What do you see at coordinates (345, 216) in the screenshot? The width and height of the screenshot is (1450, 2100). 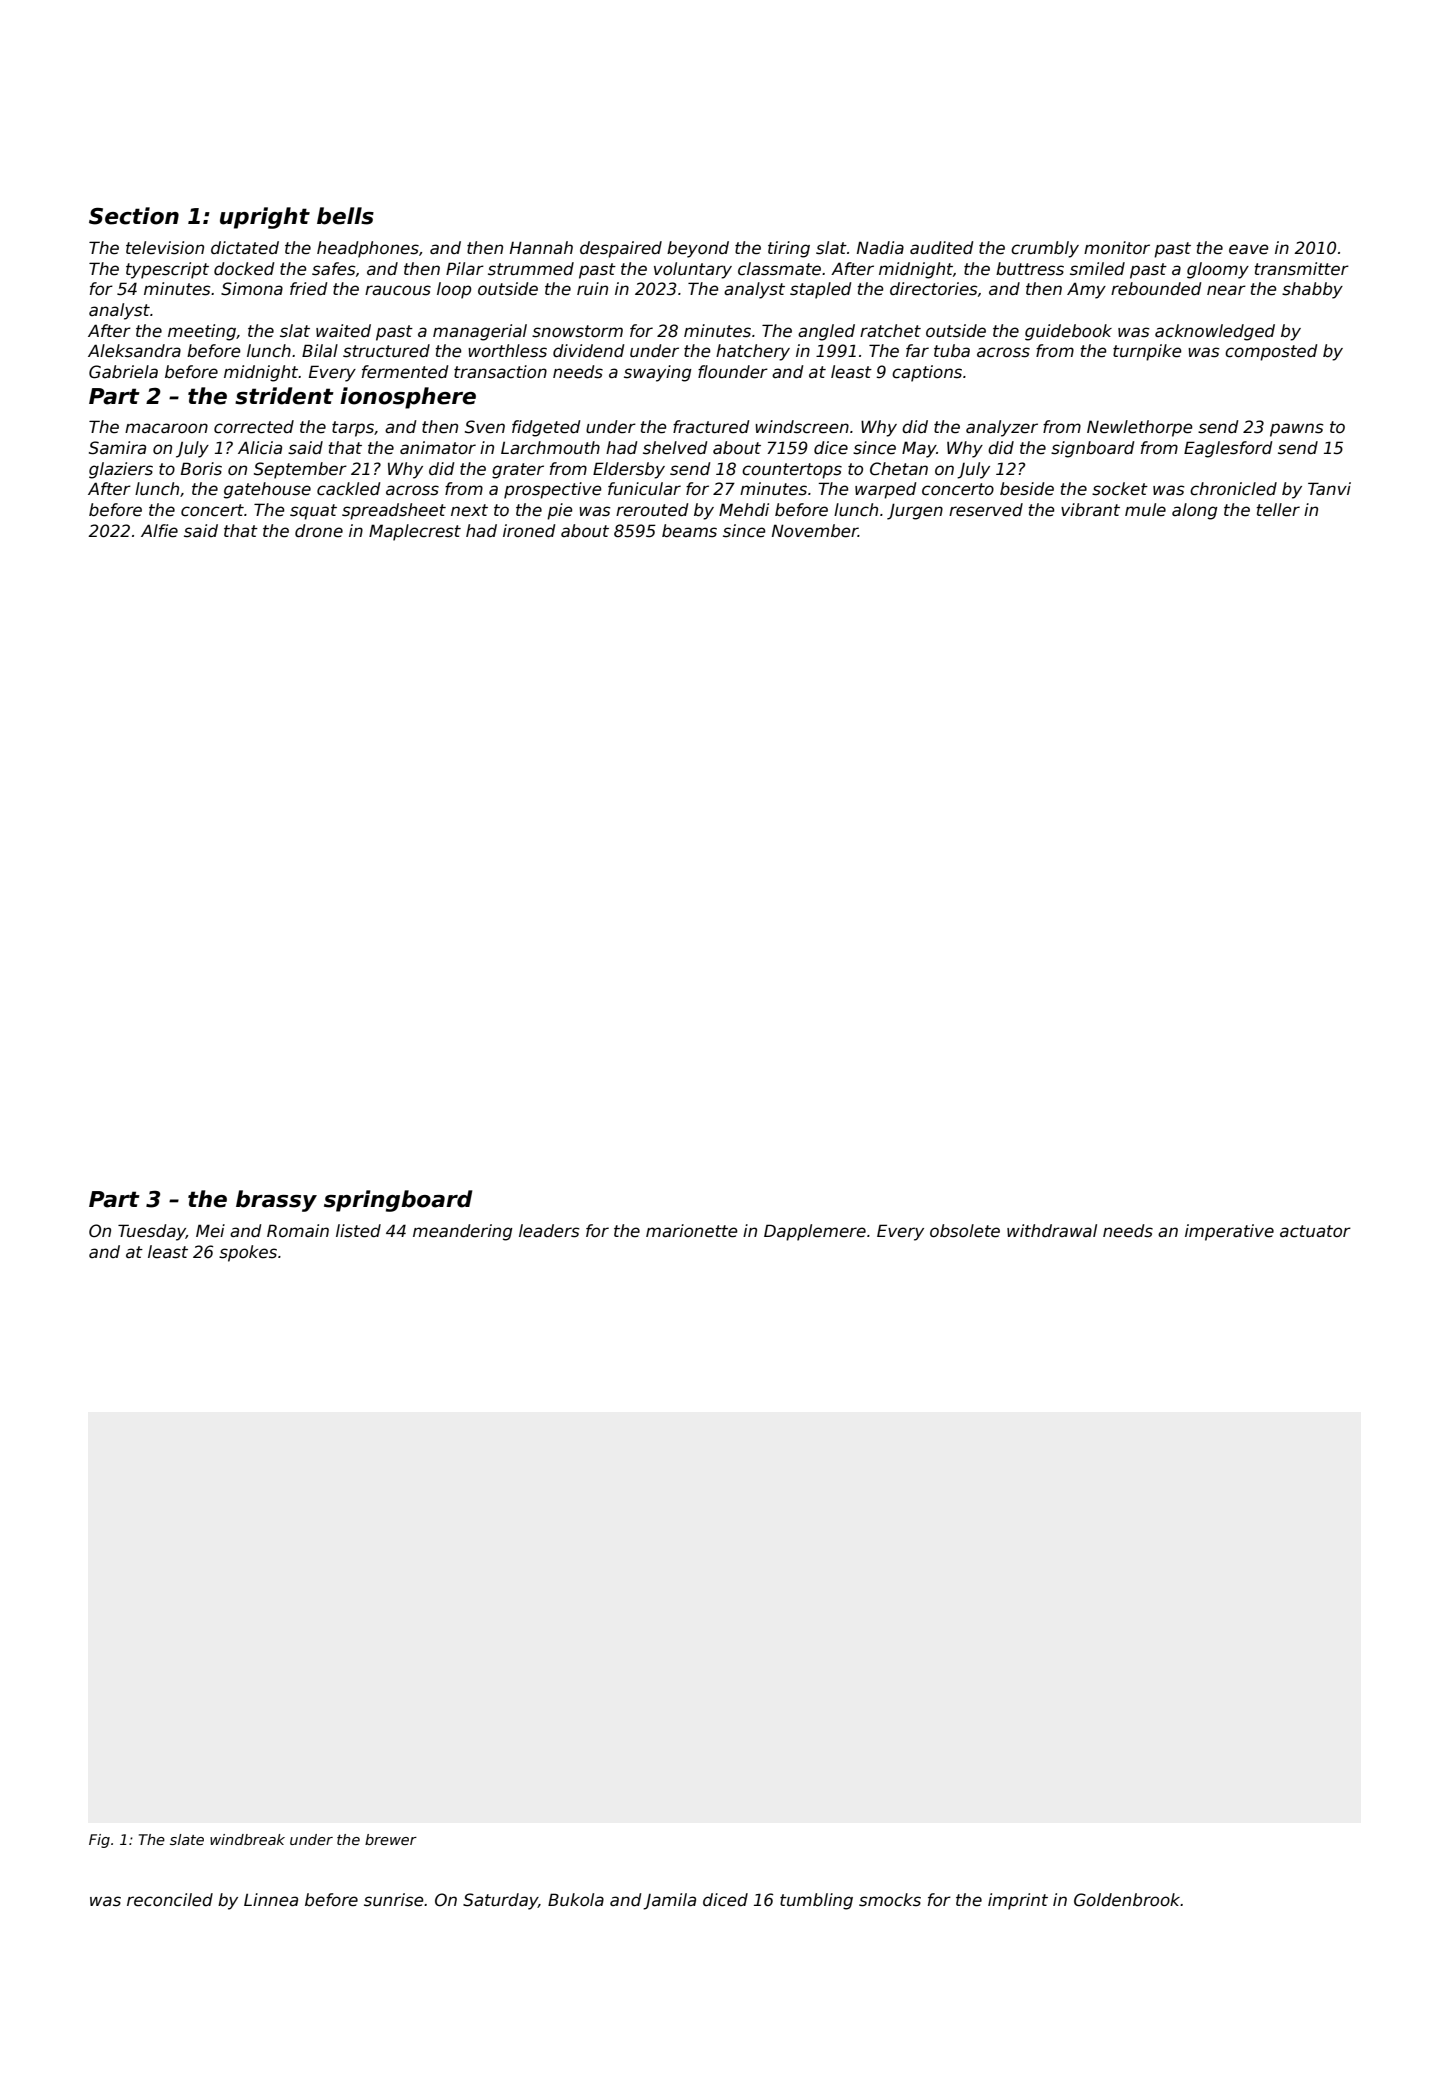 I see `bells` at bounding box center [345, 216].
